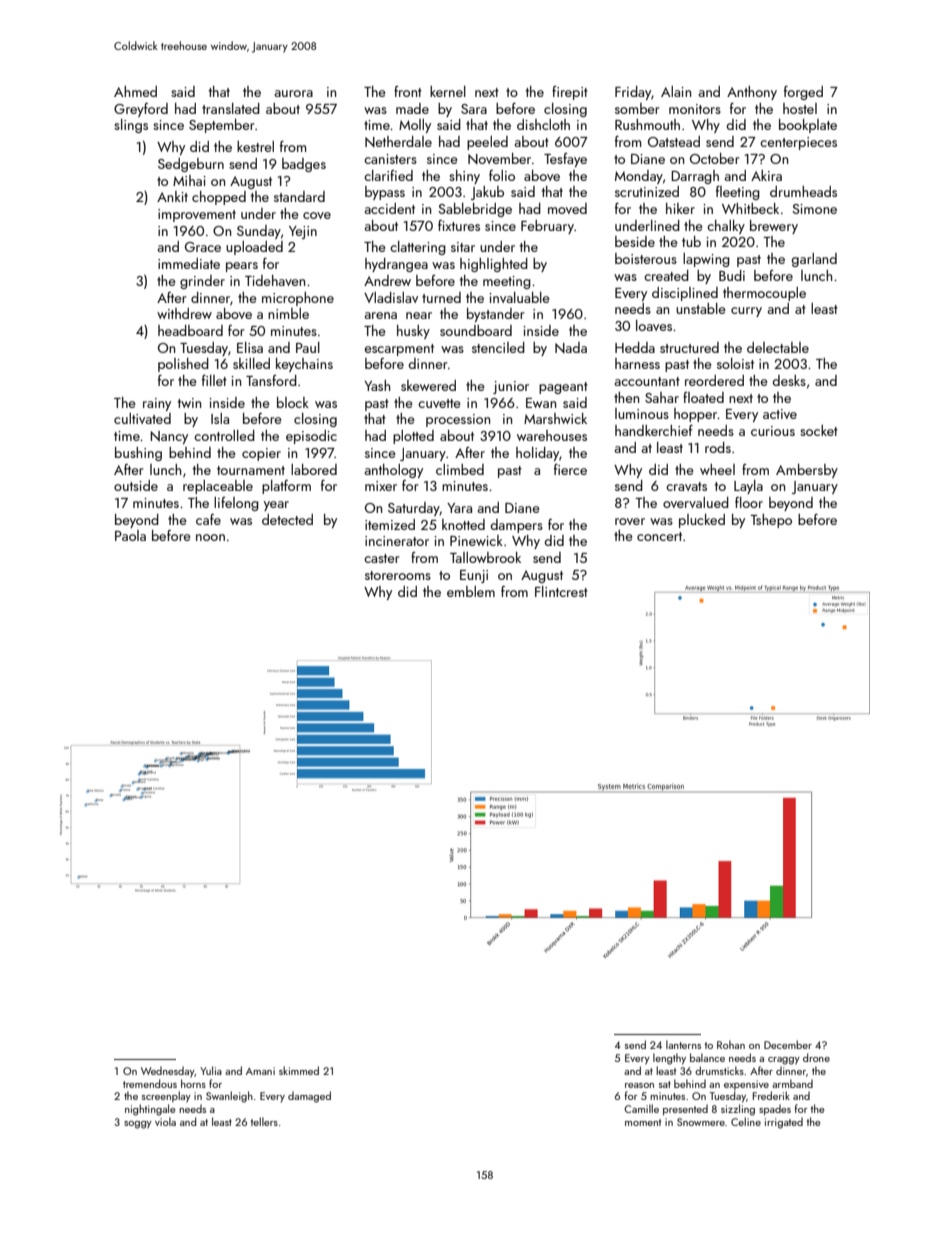  Describe the element at coordinates (448, 91) in the page. I see `kernel` at that location.
